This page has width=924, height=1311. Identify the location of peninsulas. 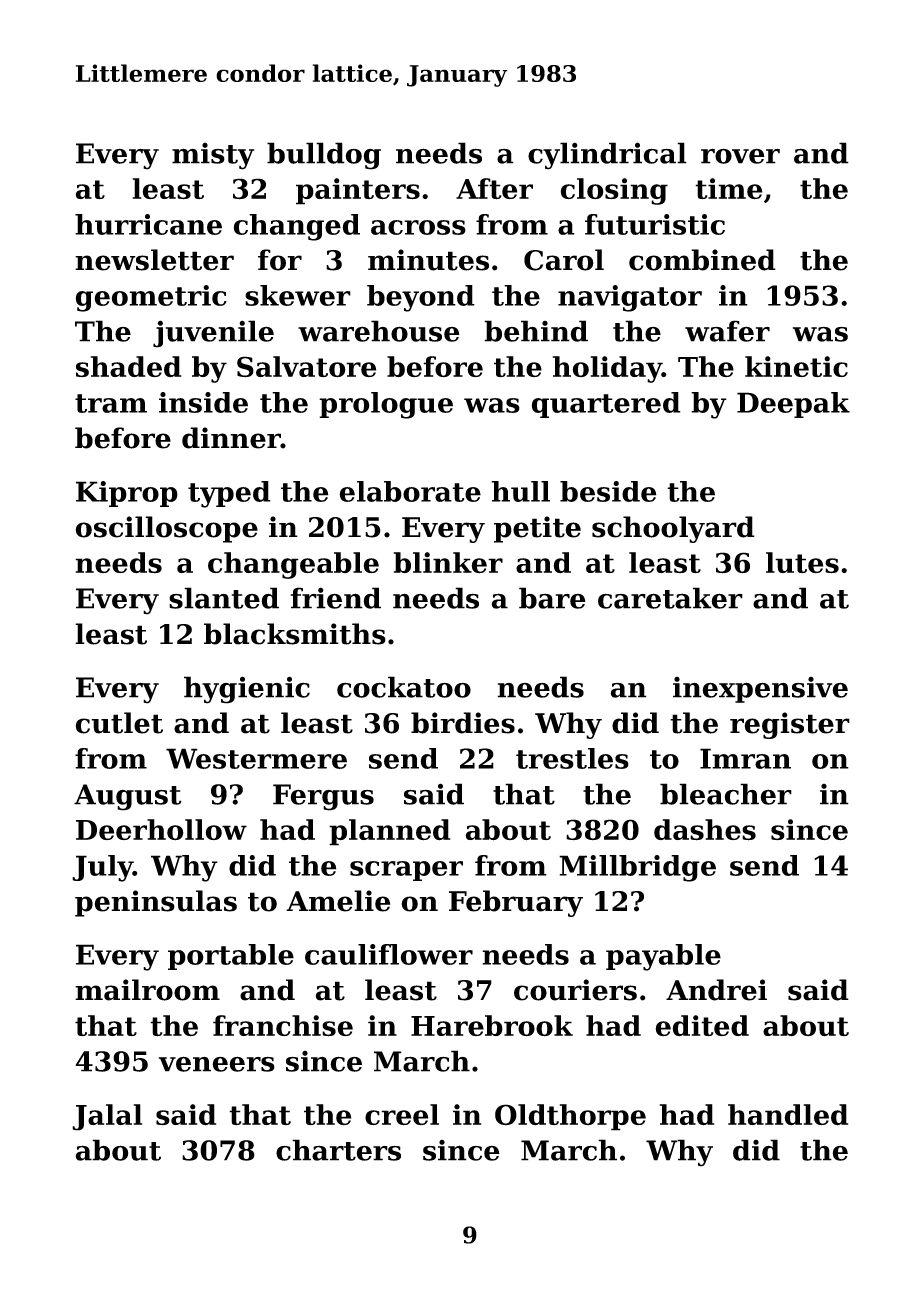
(156, 903).
